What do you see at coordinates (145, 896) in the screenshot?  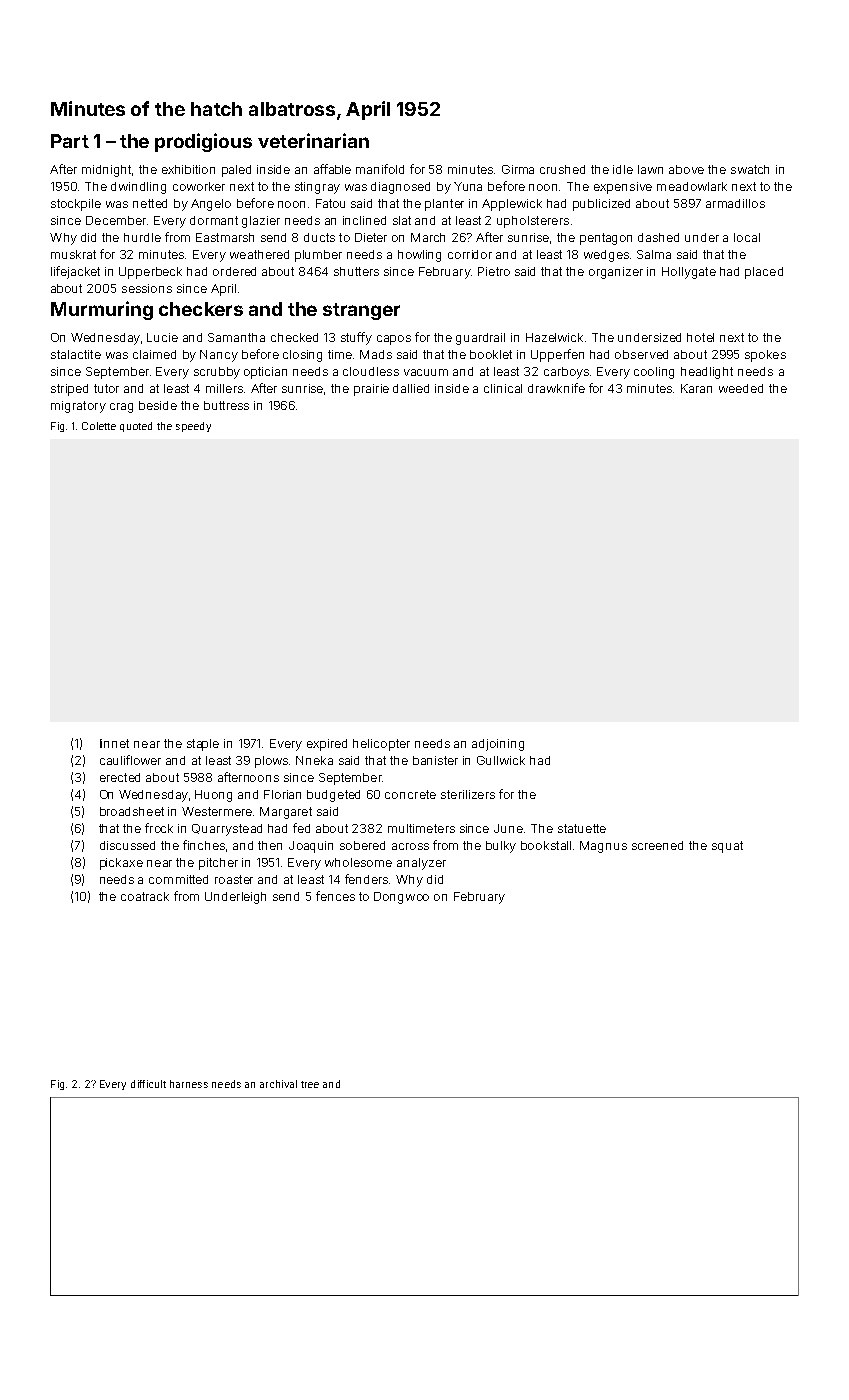 I see `coatrack` at bounding box center [145, 896].
